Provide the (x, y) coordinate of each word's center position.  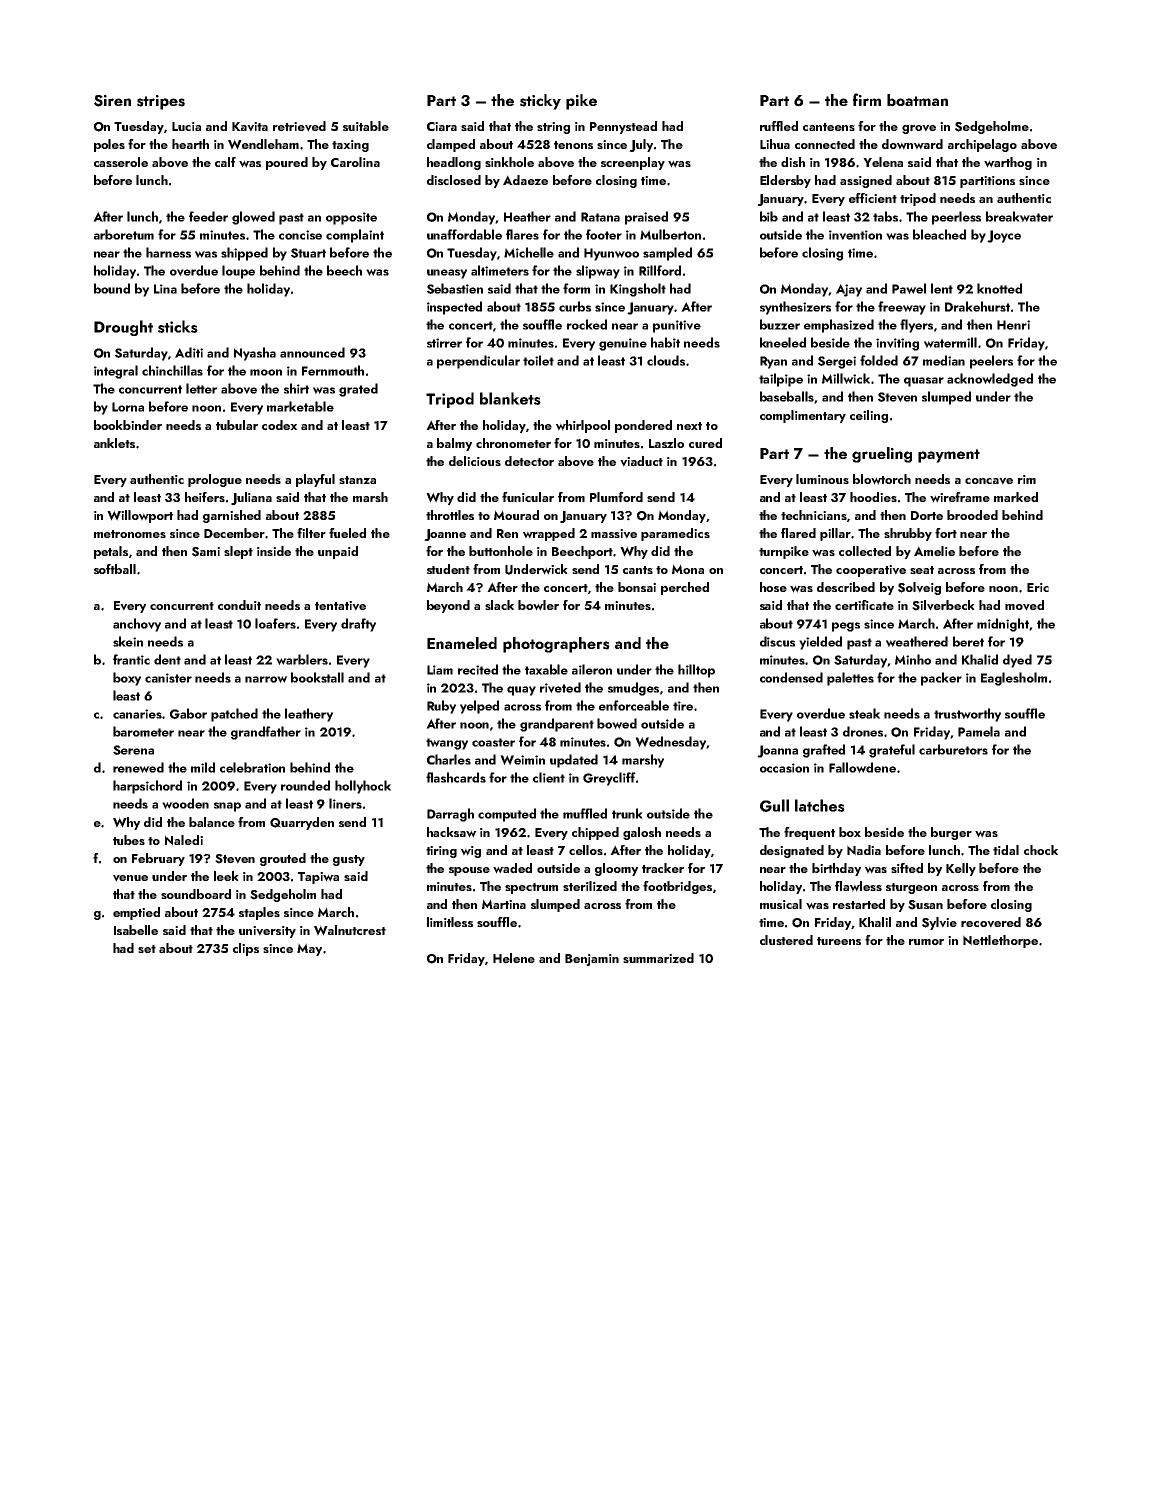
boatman (917, 100)
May (309, 949)
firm (867, 99)
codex (280, 425)
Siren (112, 101)
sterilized (590, 886)
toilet (538, 360)
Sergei (837, 362)
